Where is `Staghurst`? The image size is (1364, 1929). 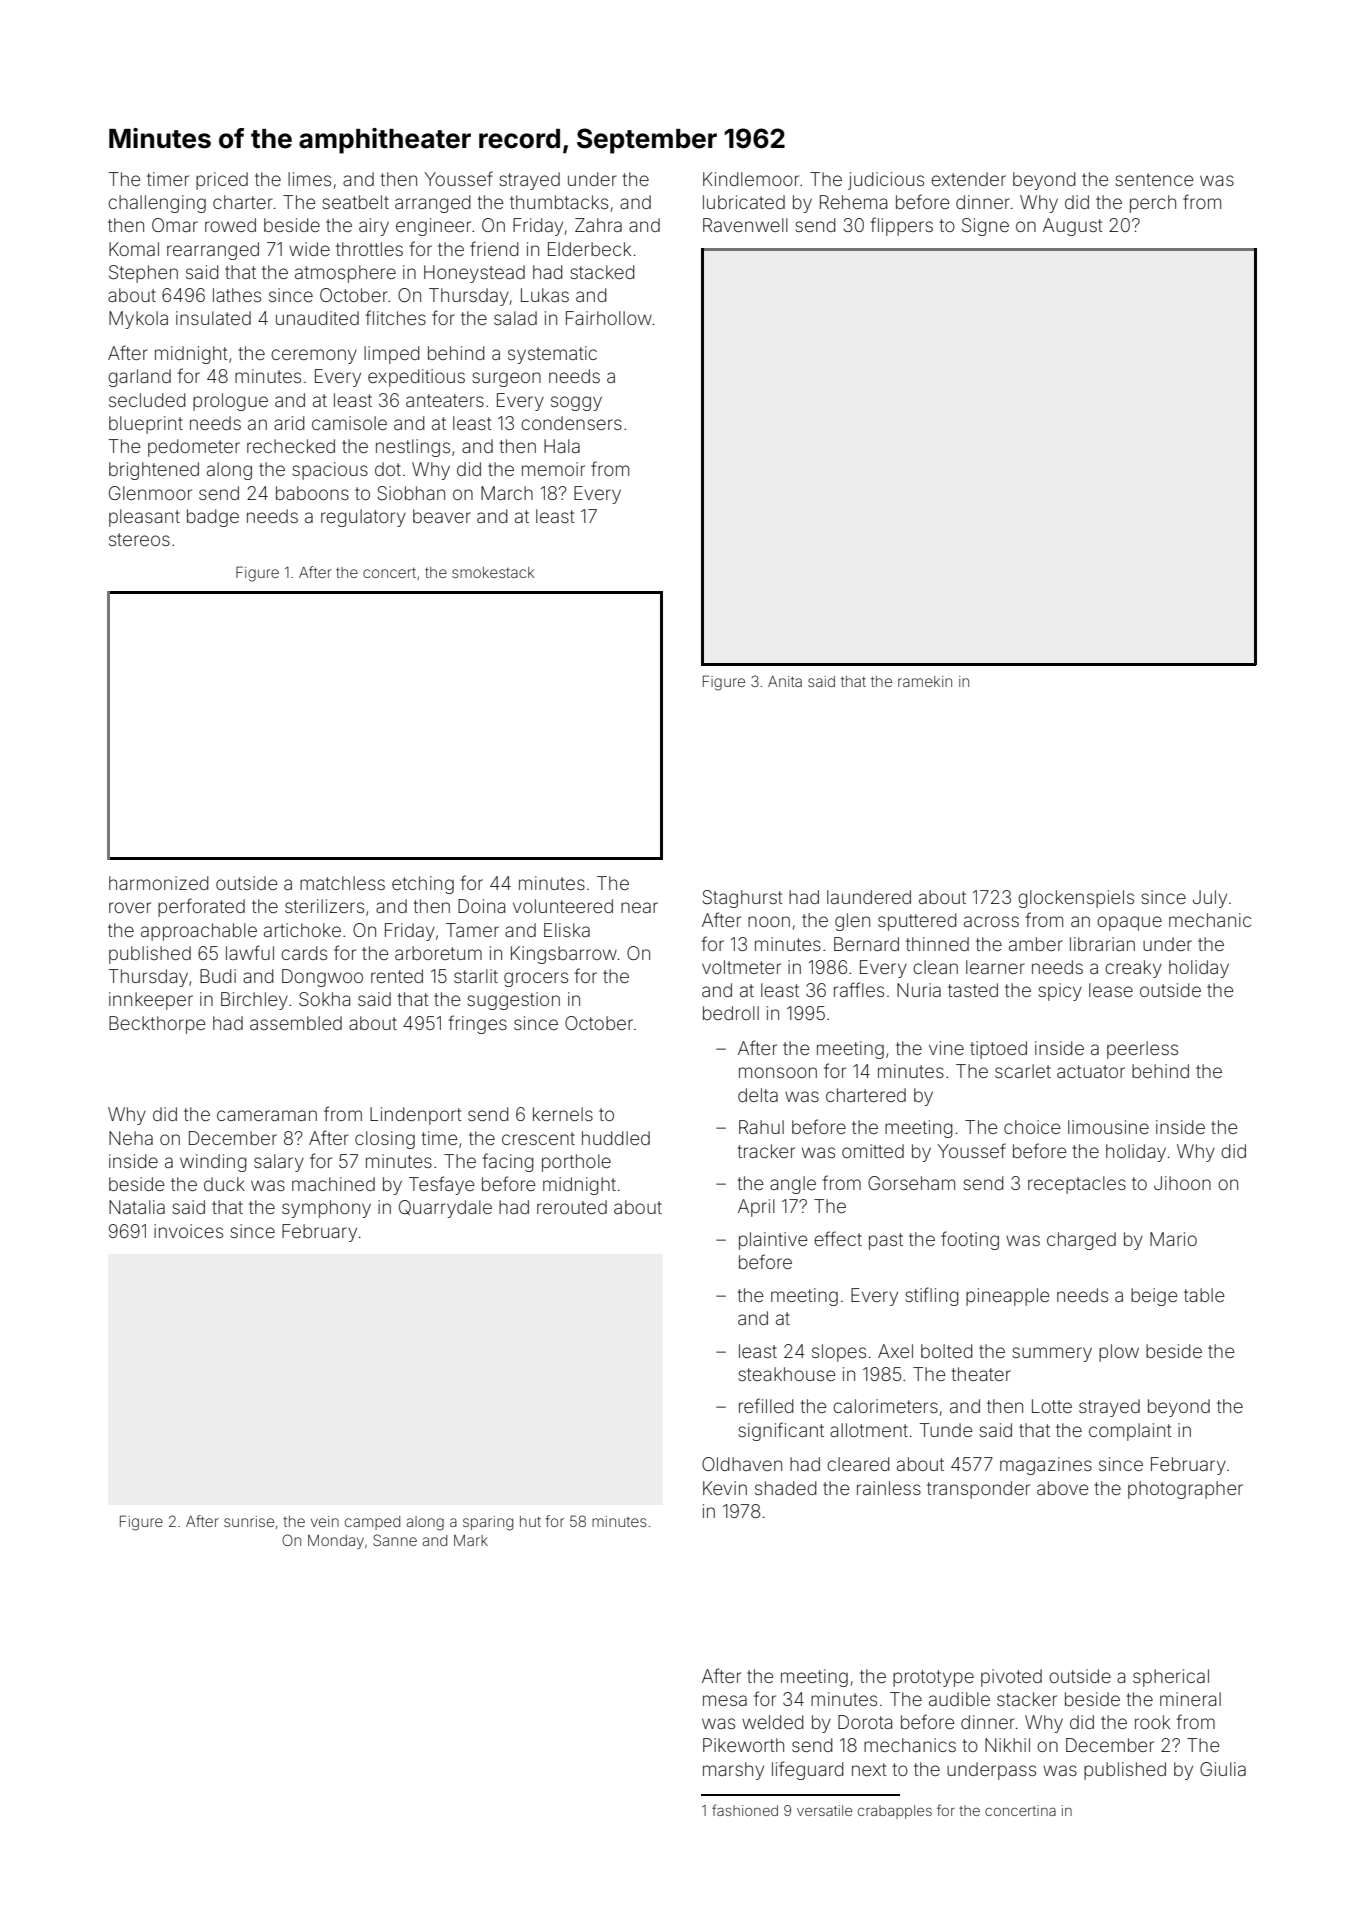 Staghurst is located at coordinates (742, 899).
